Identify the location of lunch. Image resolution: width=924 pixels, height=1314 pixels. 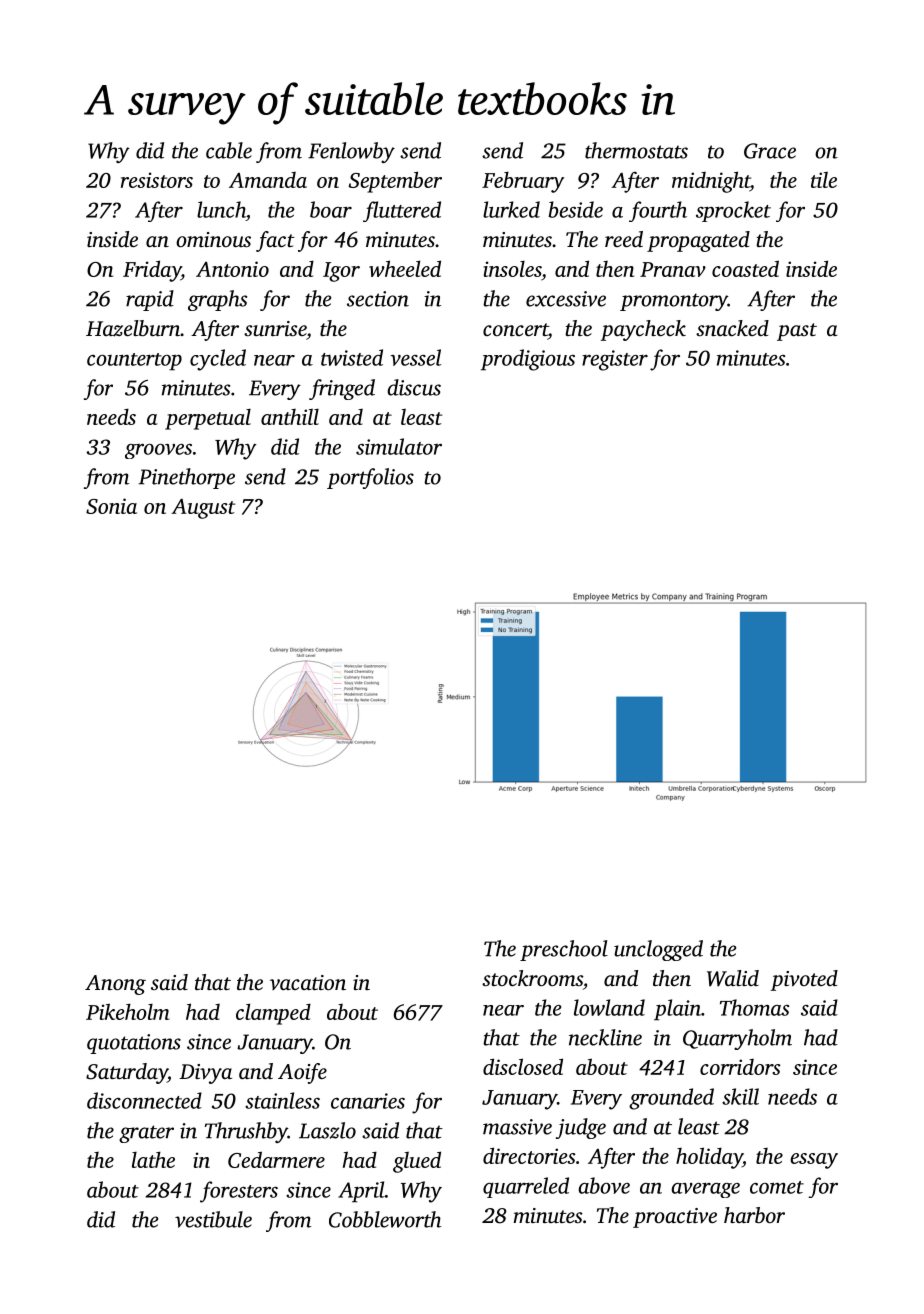
(221, 209).
